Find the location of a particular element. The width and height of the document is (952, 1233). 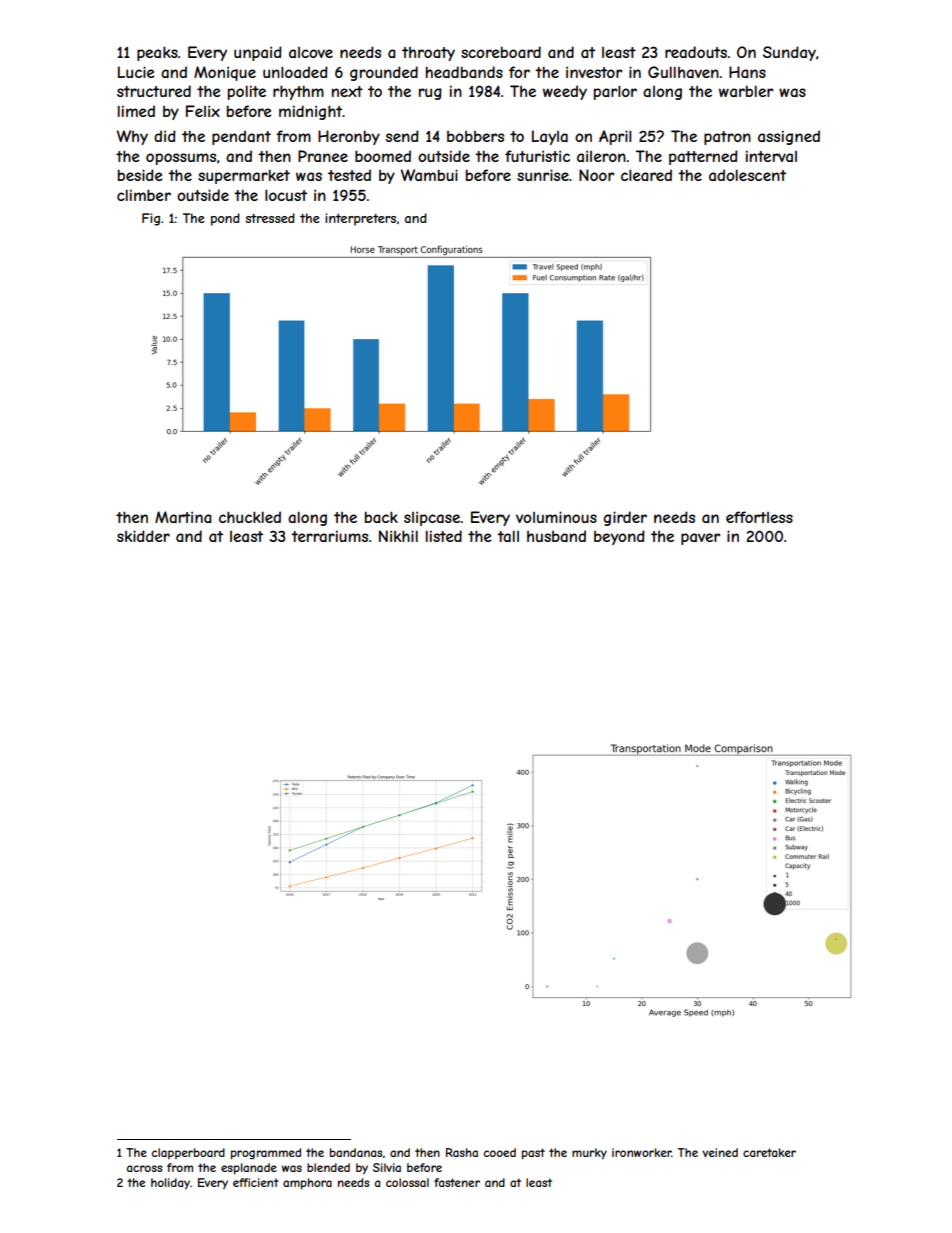

programmed is located at coordinates (266, 1154).
